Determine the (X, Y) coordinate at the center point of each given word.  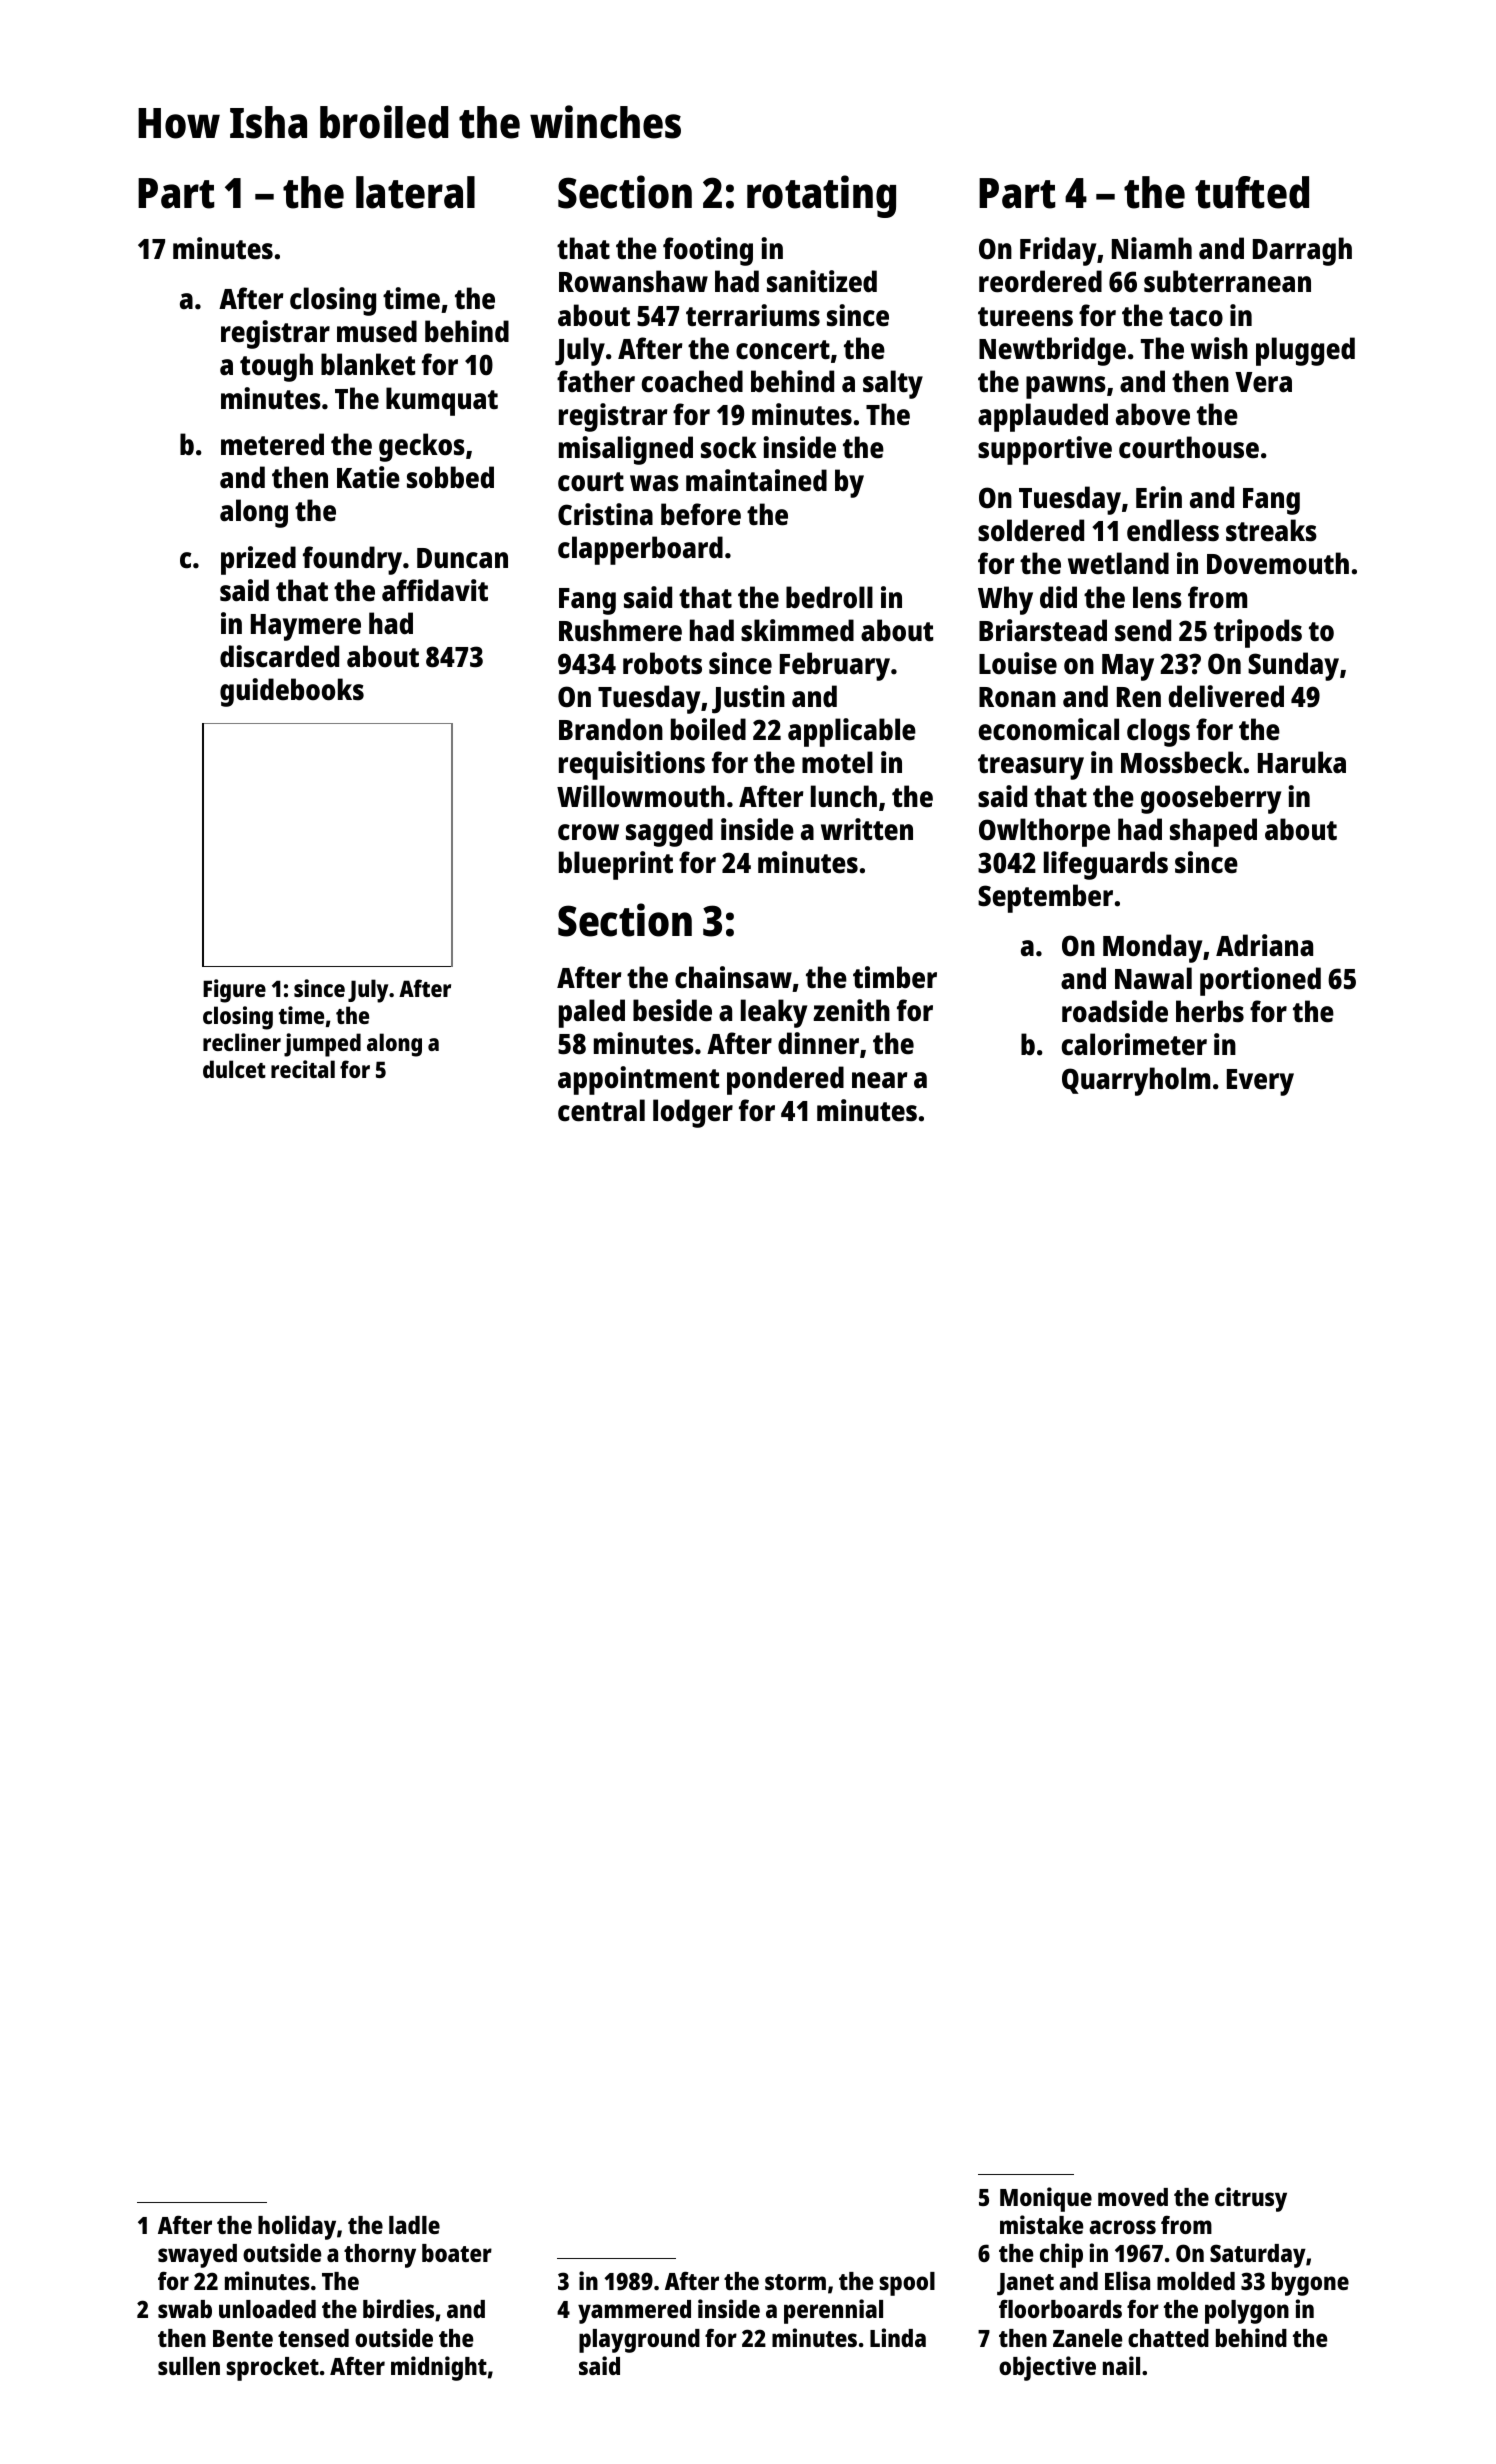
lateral (415, 192)
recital (303, 1069)
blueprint (616, 865)
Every (1260, 1082)
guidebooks (292, 692)
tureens (1025, 317)
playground (639, 2341)
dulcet (234, 1069)
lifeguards (1106, 865)
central (601, 1110)
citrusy (1251, 2199)
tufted (1252, 192)
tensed (313, 2338)
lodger (693, 1113)
